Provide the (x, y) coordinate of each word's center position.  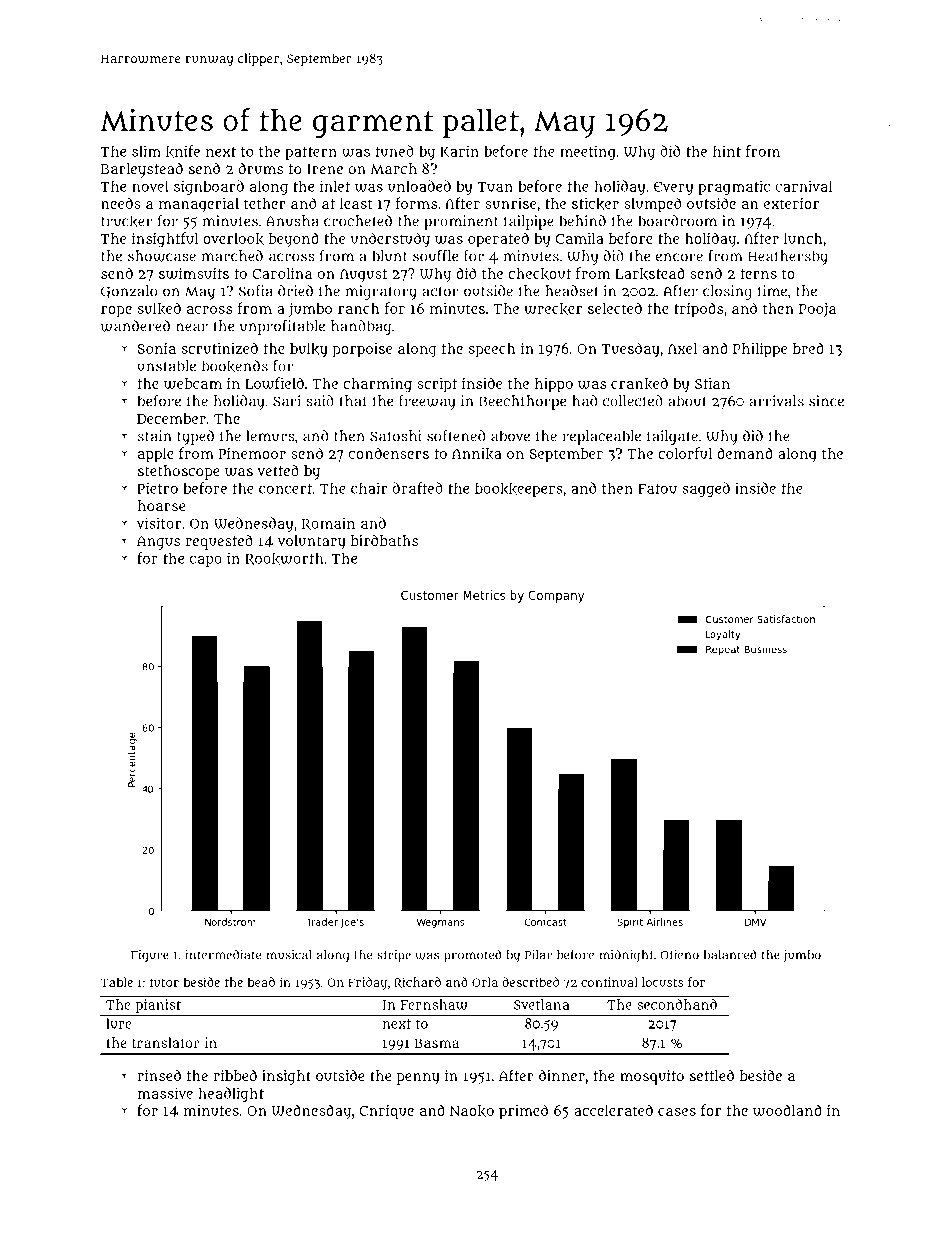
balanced (730, 955)
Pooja (817, 310)
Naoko (472, 1111)
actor (440, 291)
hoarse (161, 505)
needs (121, 203)
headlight (231, 1094)
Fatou (657, 489)
